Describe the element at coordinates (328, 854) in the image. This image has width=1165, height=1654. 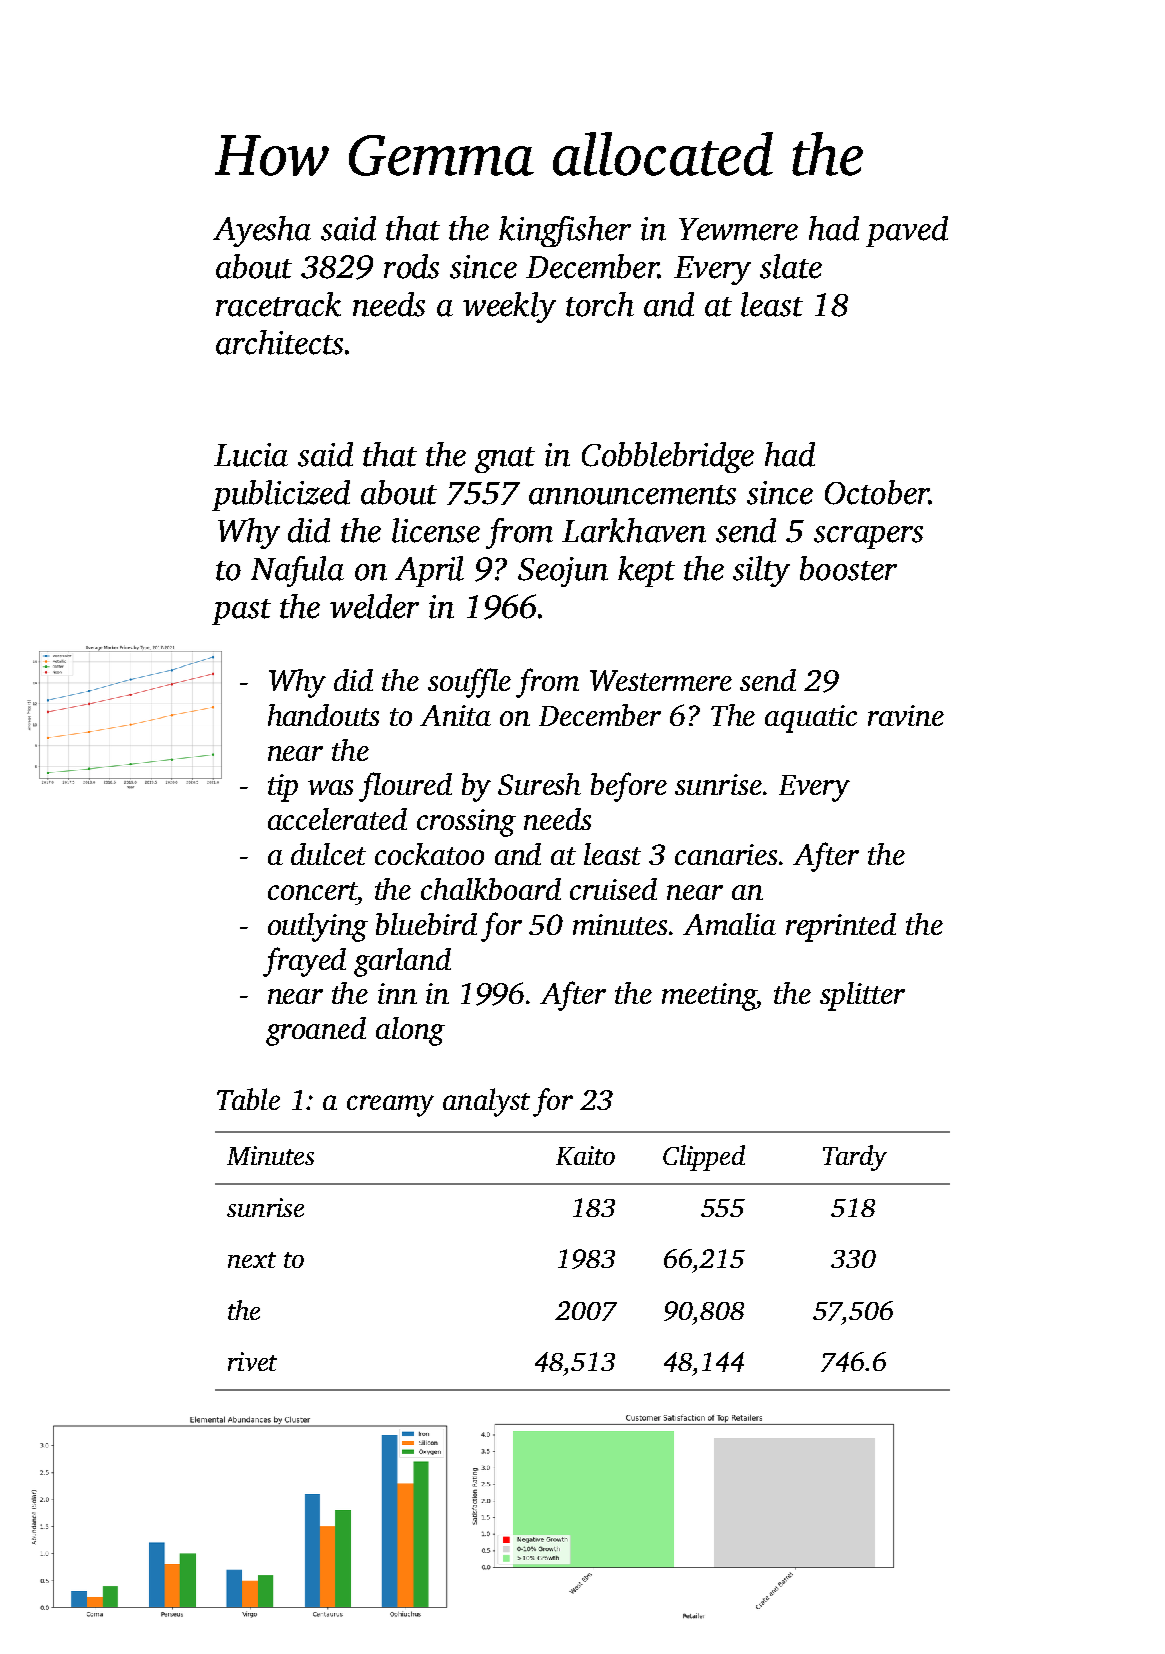
I see `dulcet` at that location.
